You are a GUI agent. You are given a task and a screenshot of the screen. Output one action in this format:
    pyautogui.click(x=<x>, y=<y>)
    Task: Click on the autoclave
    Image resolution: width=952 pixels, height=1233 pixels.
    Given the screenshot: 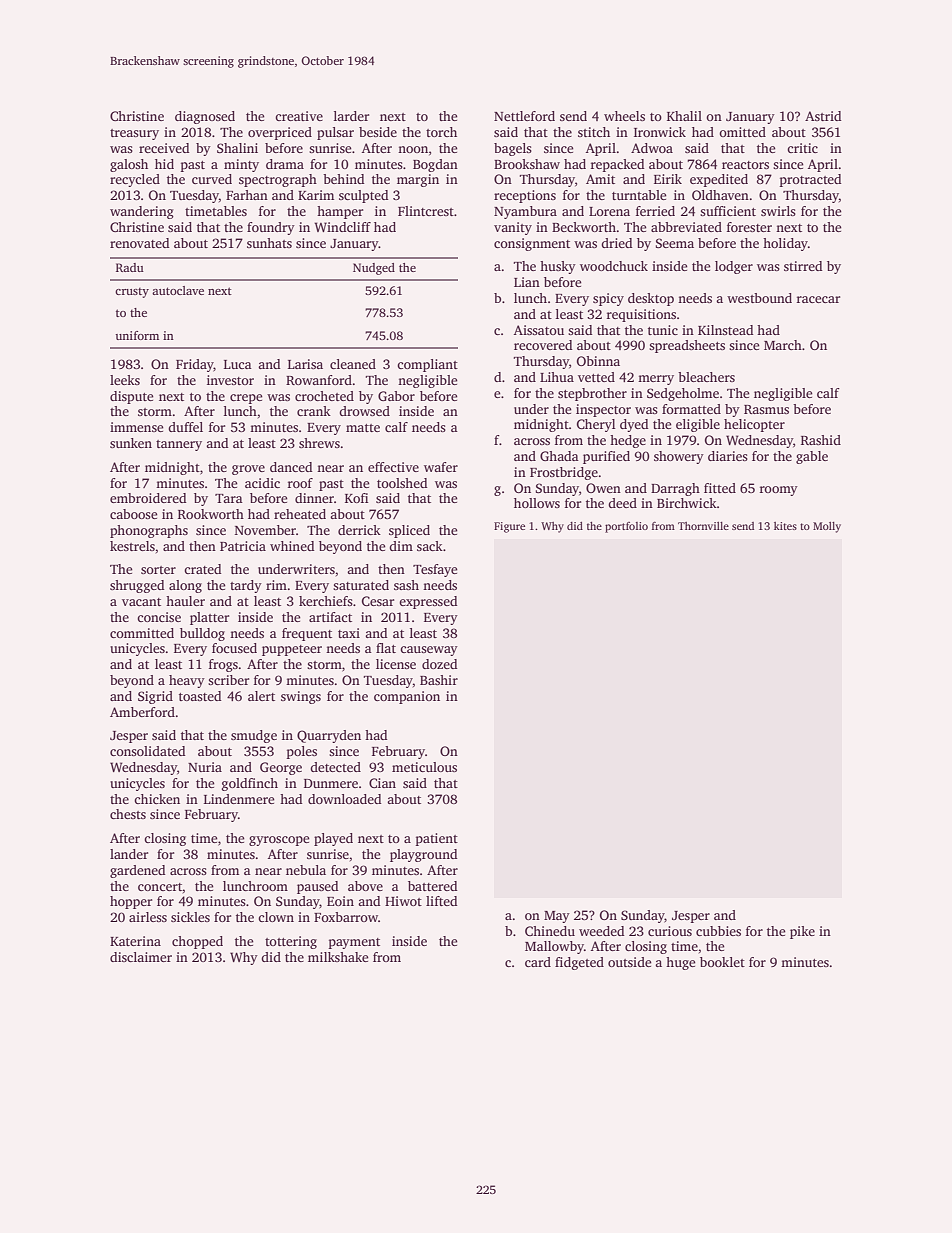 What is the action you would take?
    pyautogui.click(x=178, y=290)
